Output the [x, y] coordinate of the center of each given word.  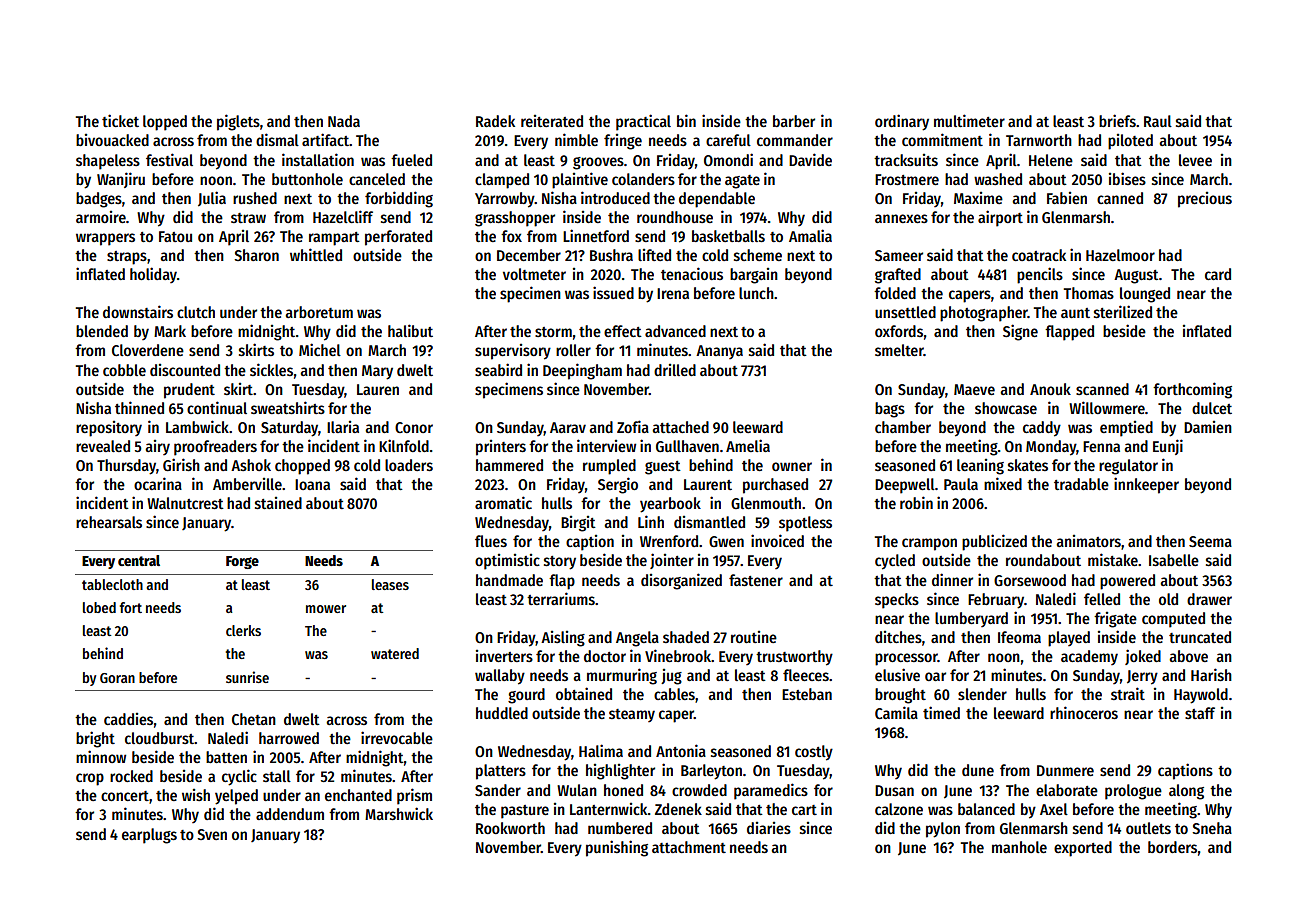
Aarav [568, 427]
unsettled [905, 312]
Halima [601, 750]
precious [1205, 200]
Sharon [256, 255]
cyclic [239, 777]
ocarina [158, 483]
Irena [673, 293]
